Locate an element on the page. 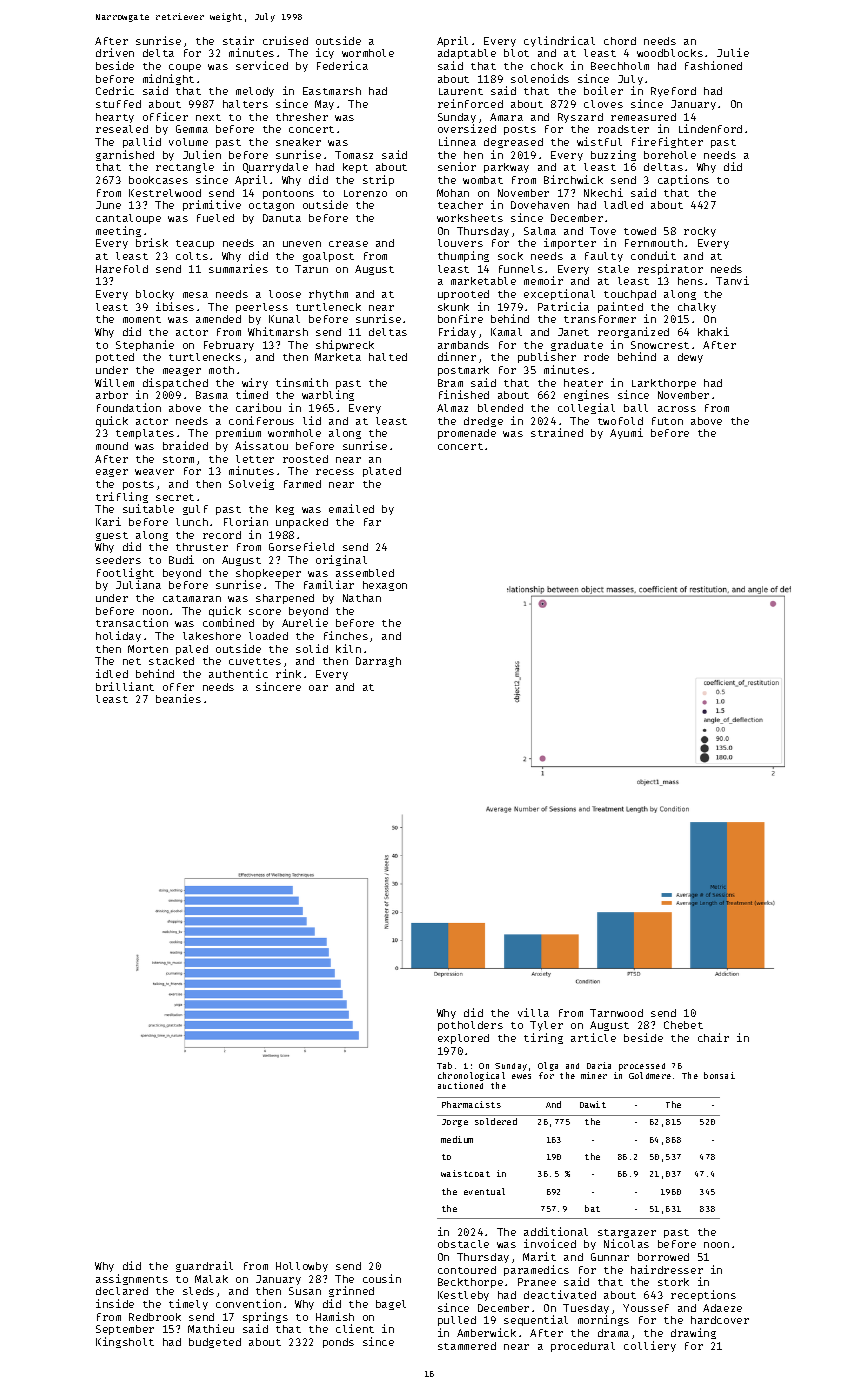 The width and height of the page is (849, 1400). drama is located at coordinates (613, 1333).
